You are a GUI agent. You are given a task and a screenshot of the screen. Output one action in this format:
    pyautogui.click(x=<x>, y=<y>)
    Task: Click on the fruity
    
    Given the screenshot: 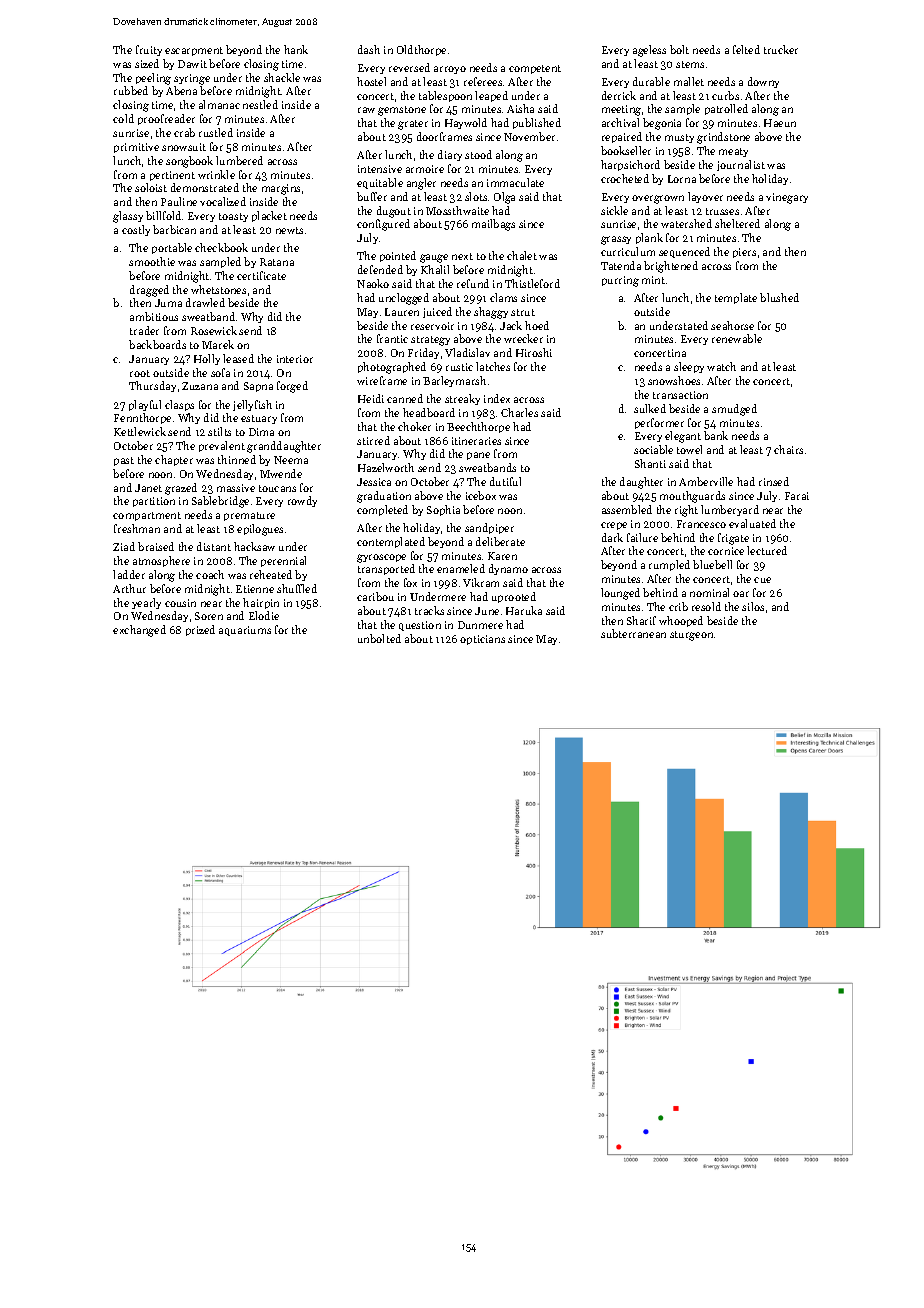 What is the action you would take?
    pyautogui.click(x=149, y=50)
